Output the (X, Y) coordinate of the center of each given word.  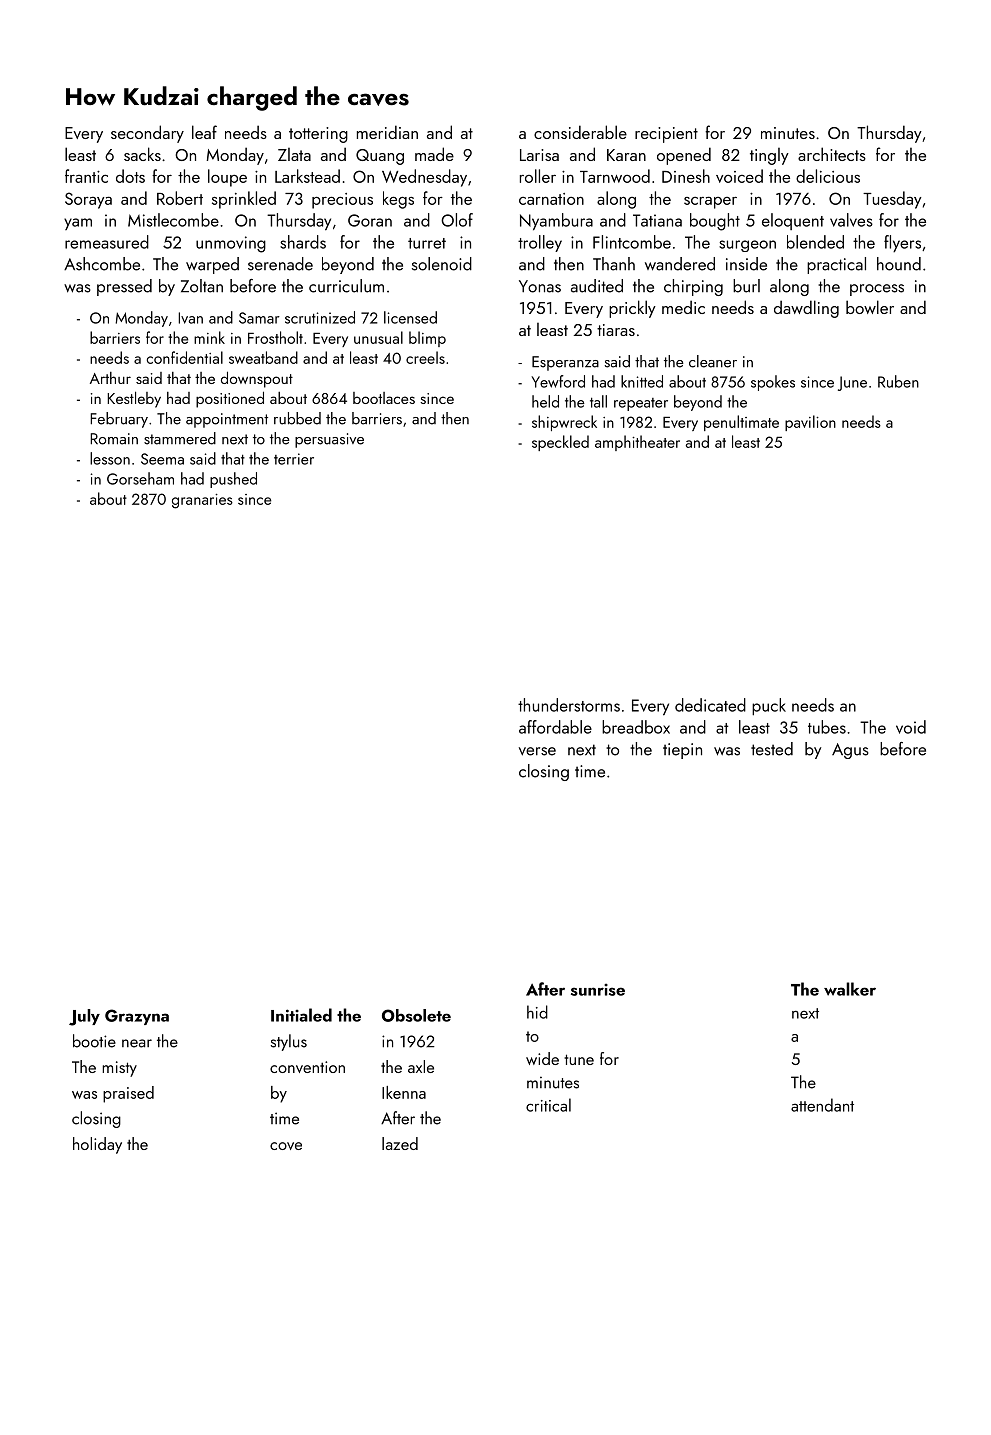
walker (850, 989)
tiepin (682, 751)
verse (537, 751)
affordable (555, 727)
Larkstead (307, 176)
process (877, 290)
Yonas (540, 286)
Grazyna (137, 1017)
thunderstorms (569, 705)
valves (851, 220)
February (119, 420)
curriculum (346, 286)
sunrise (598, 990)
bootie (94, 1041)
